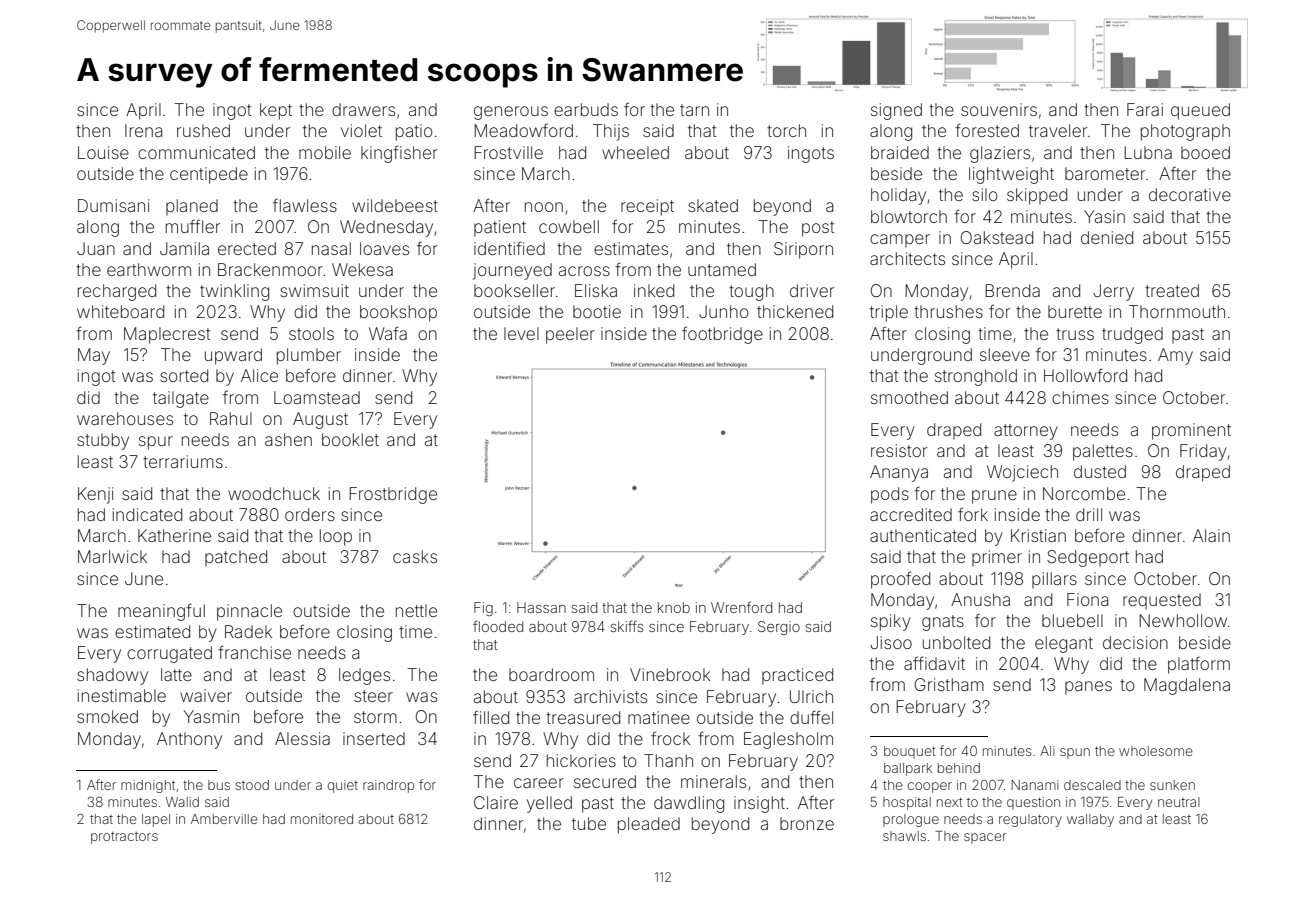 The image size is (1308, 924). Describe the element at coordinates (234, 292) in the screenshot. I see `twinkling` at that location.
